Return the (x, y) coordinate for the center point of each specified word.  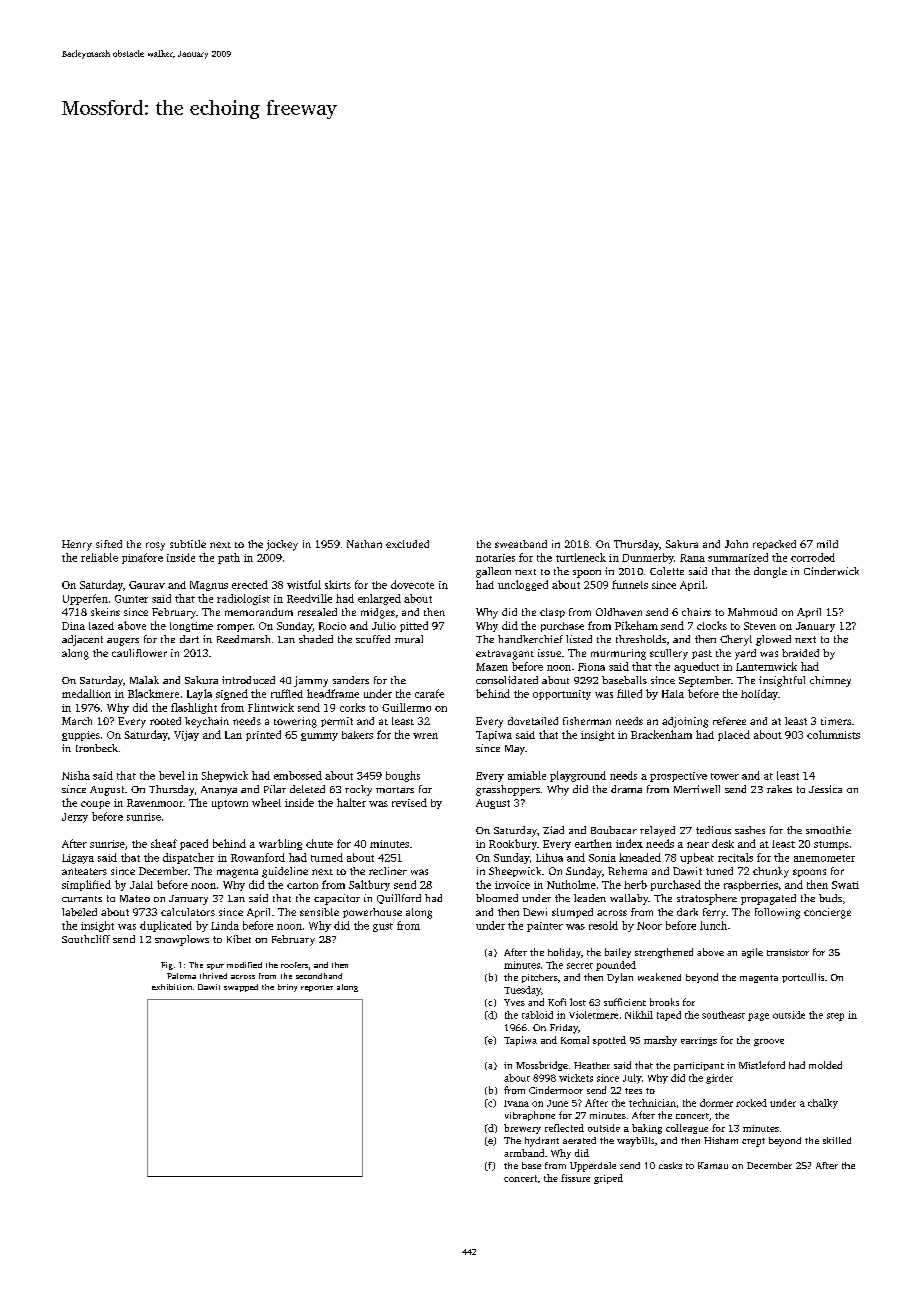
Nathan (364, 544)
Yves (514, 1002)
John (736, 544)
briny (287, 988)
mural (409, 639)
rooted (165, 721)
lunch (713, 925)
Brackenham (661, 734)
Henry (77, 545)
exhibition (172, 987)
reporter (317, 988)
